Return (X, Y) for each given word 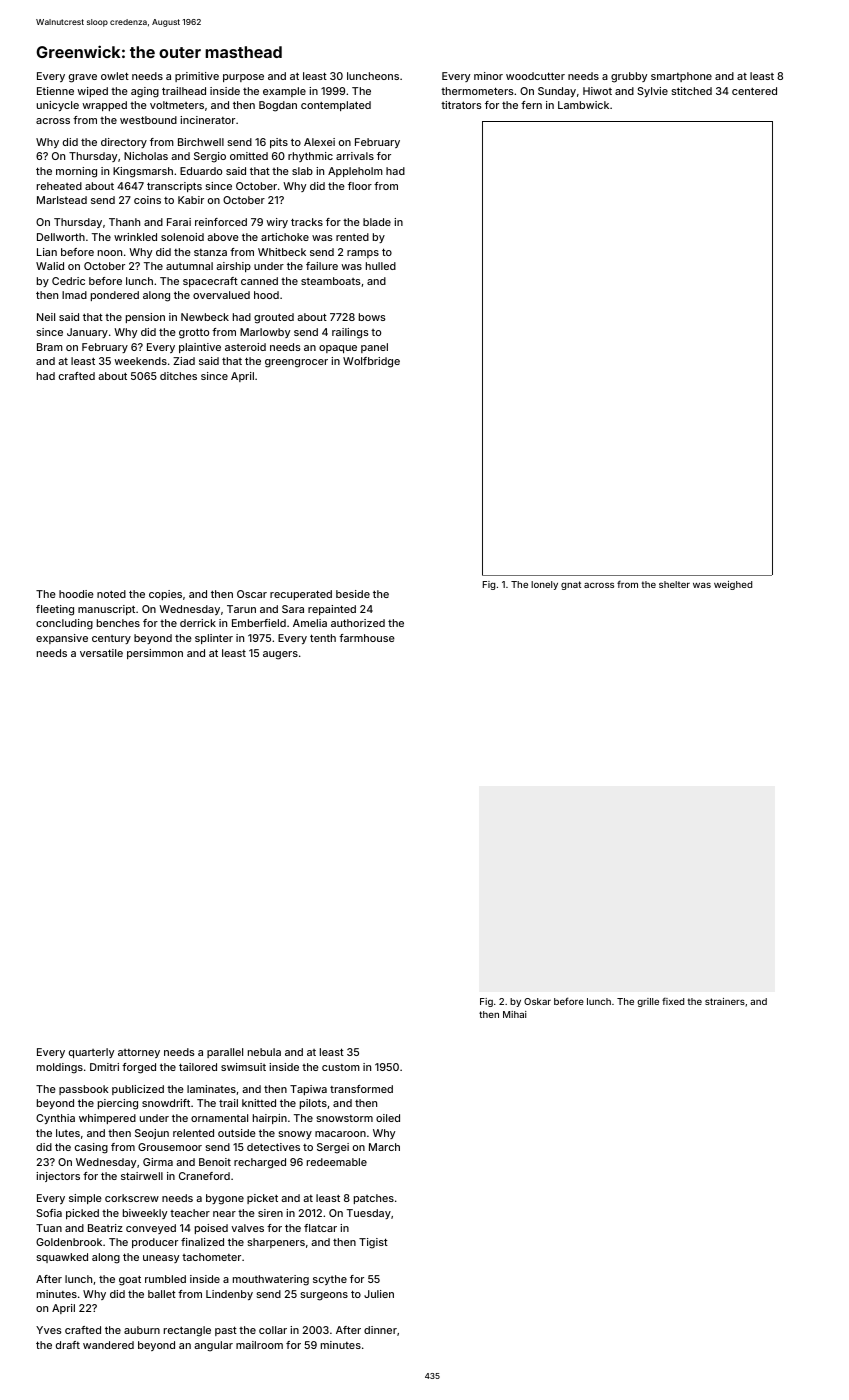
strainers (725, 1001)
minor (488, 76)
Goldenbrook (69, 1242)
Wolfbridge (371, 362)
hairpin (270, 1119)
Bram (50, 347)
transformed (361, 1089)
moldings (60, 1068)
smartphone (681, 77)
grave (83, 78)
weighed (733, 585)
